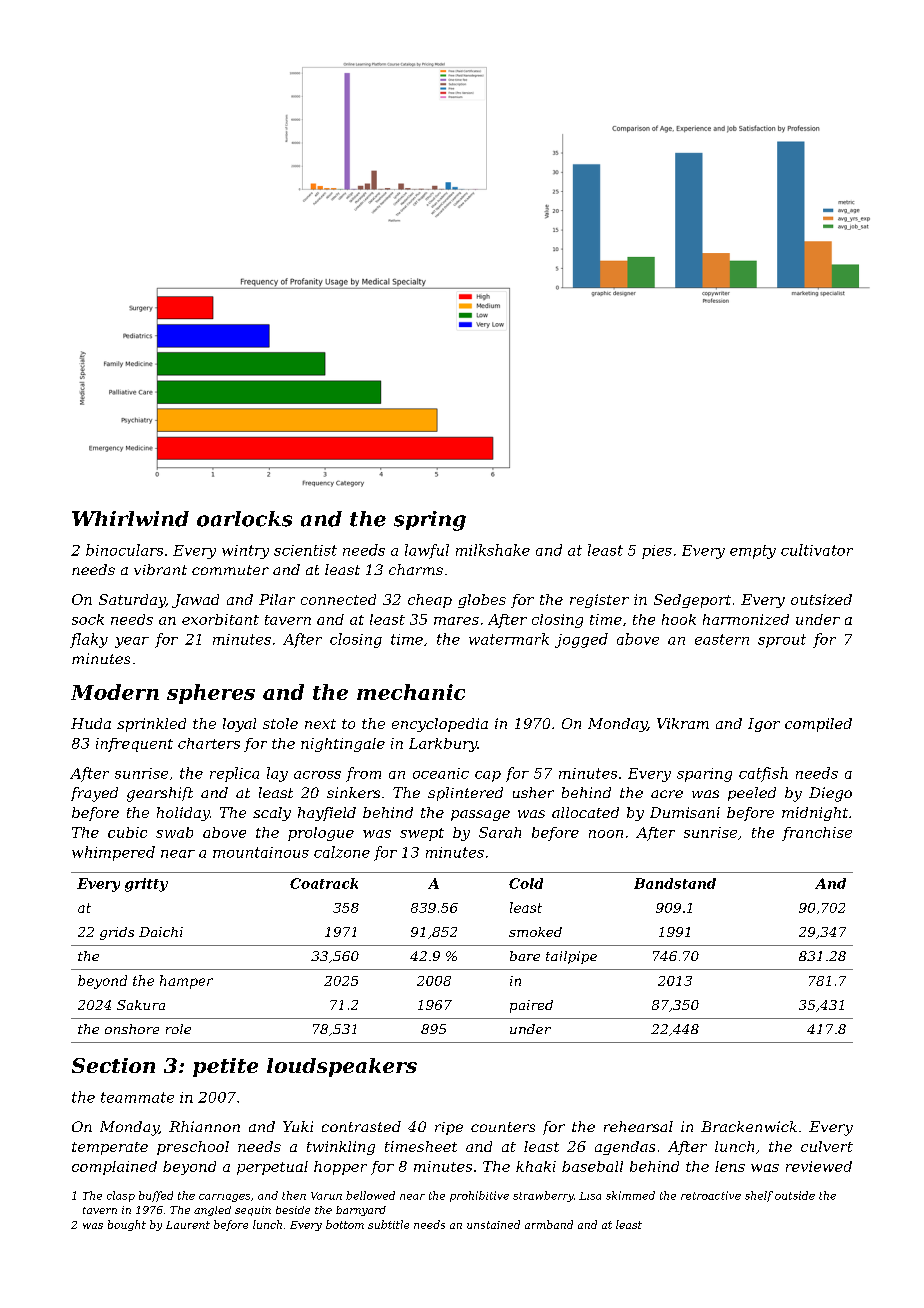 This screenshot has width=924, height=1308. I want to click on cultivator, so click(817, 550).
